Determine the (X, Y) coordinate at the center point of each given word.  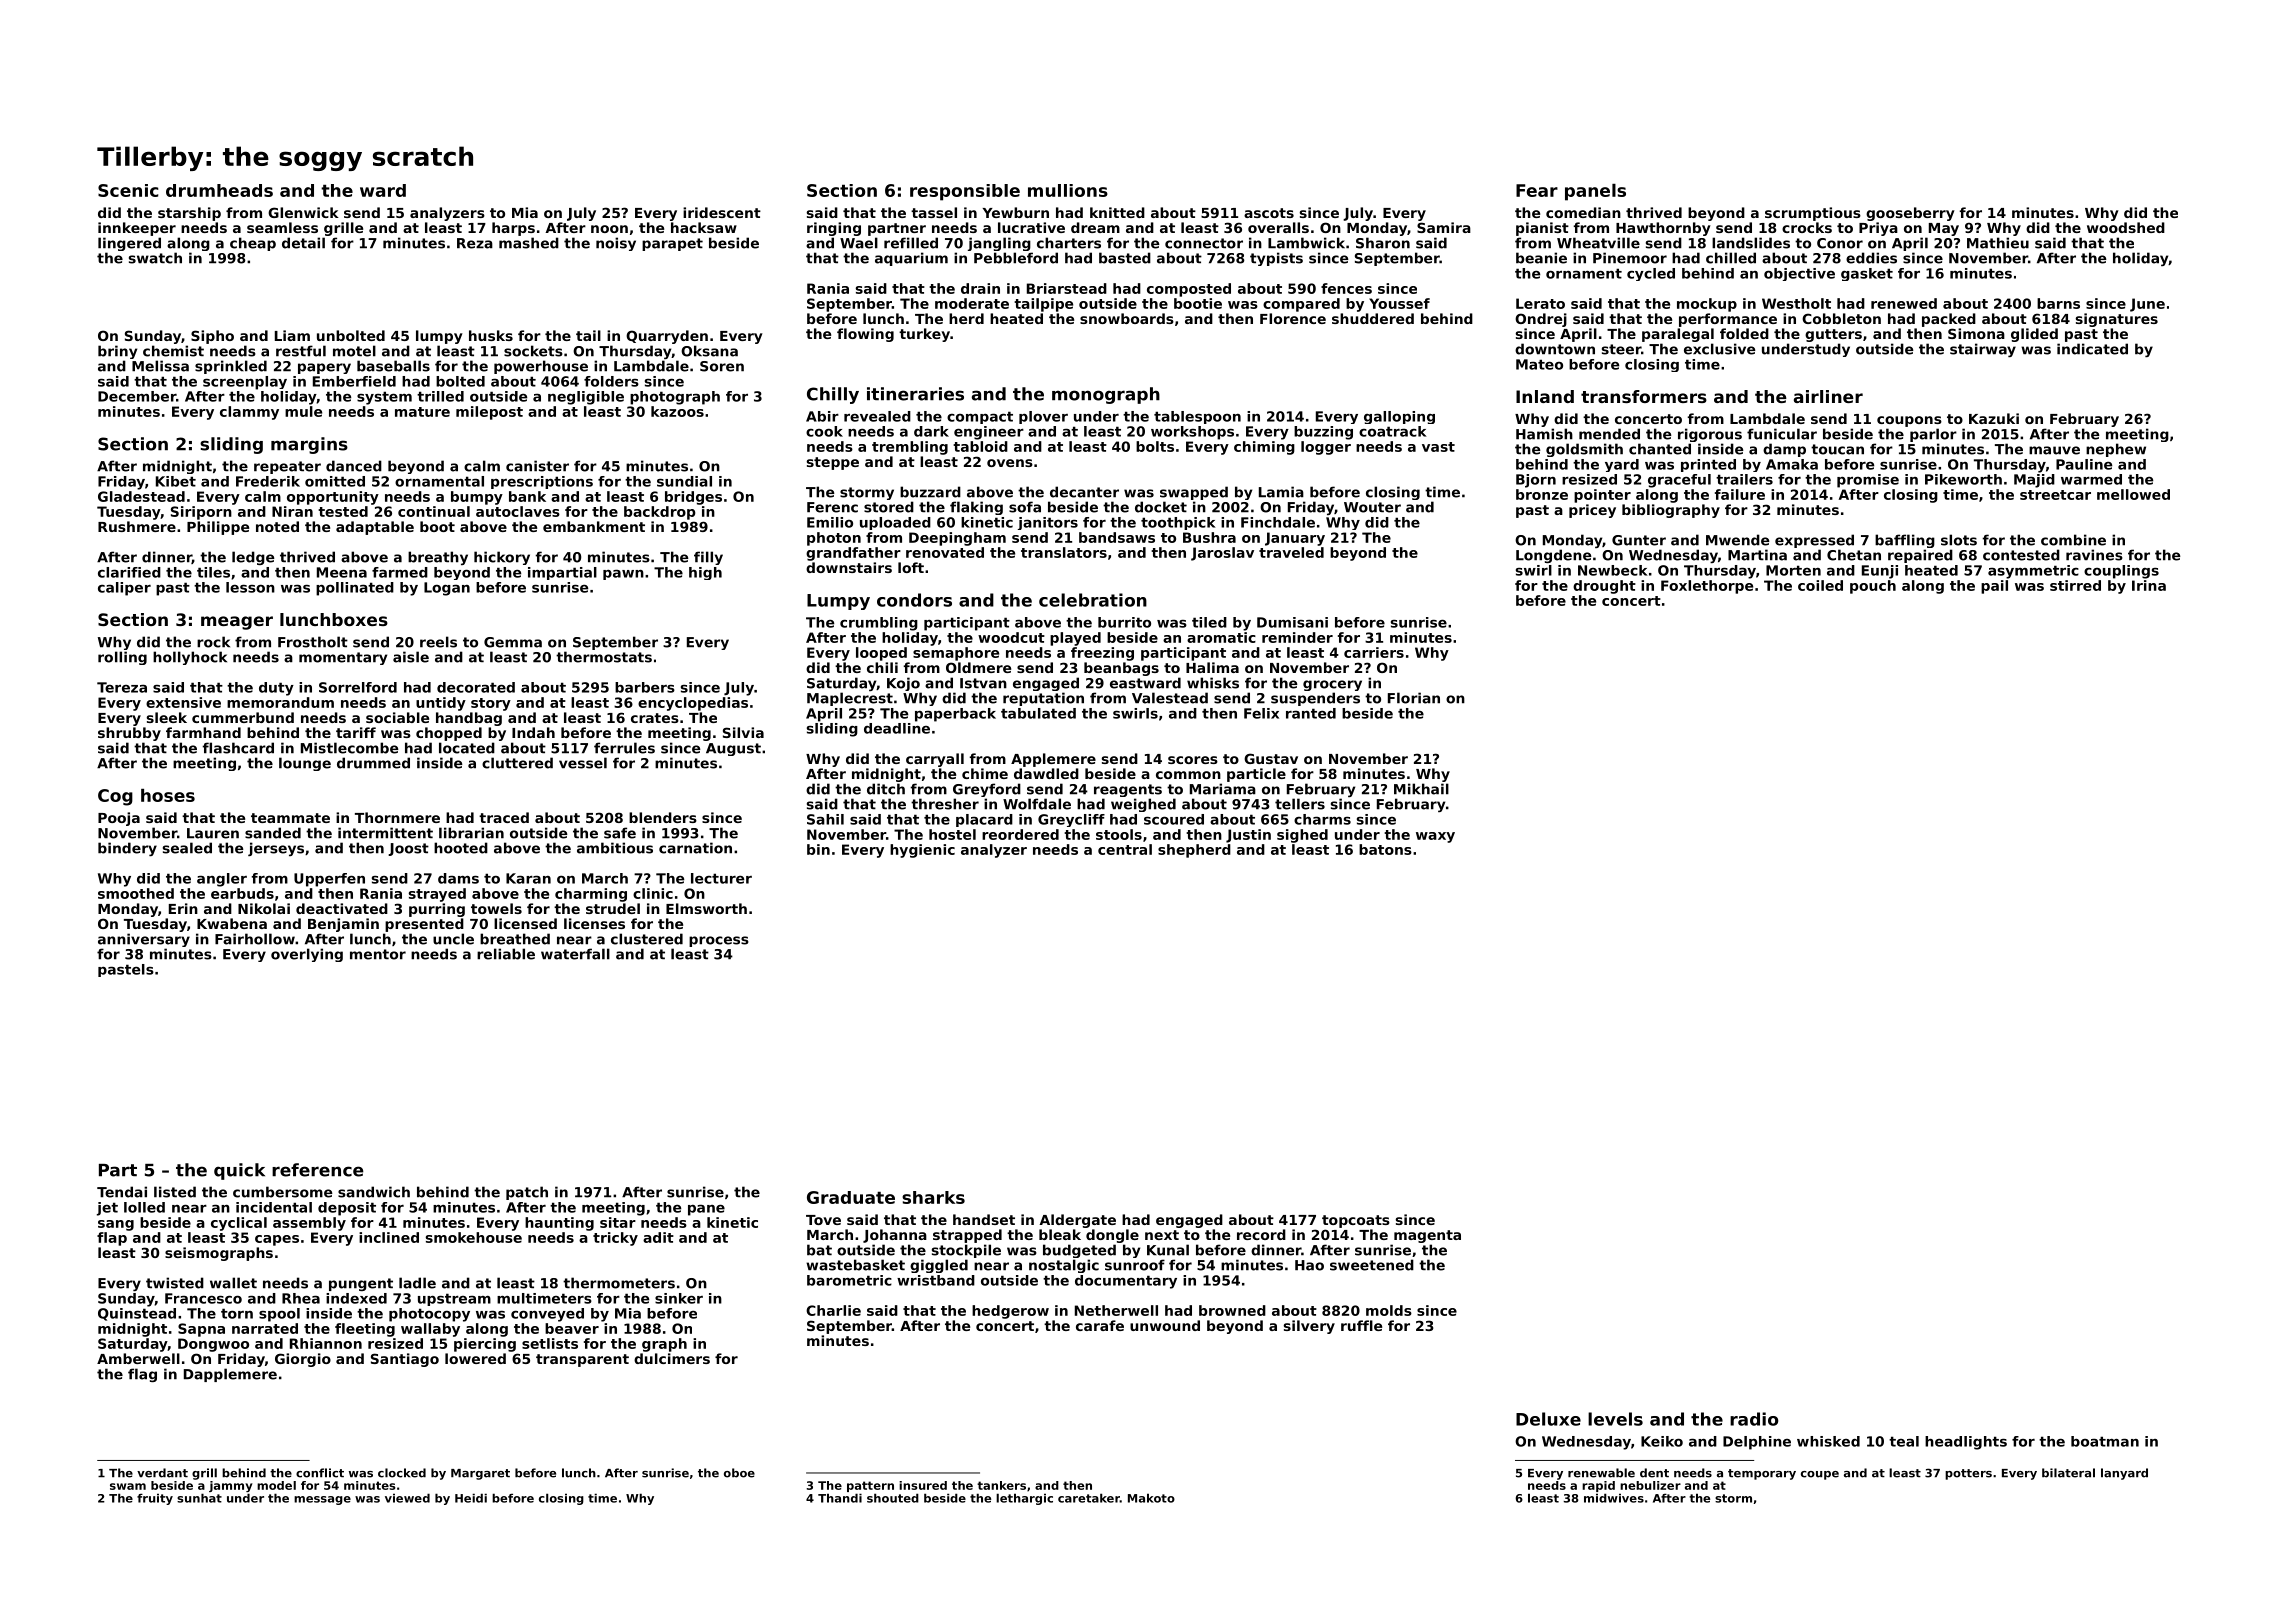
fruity (155, 1499)
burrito (1124, 622)
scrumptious (1813, 214)
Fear (1537, 190)
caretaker (1089, 1498)
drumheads (219, 190)
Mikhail (1421, 789)
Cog (115, 797)
